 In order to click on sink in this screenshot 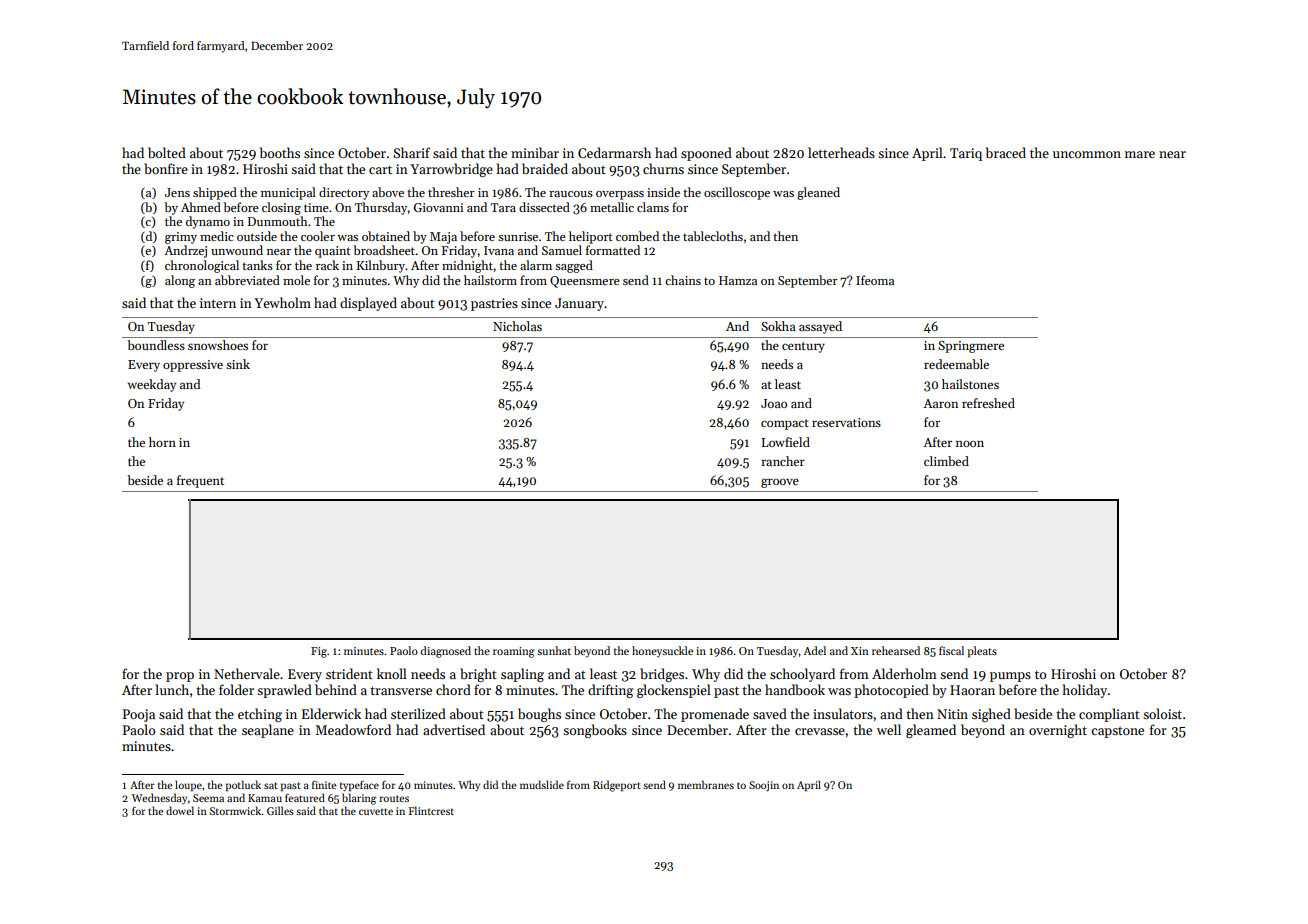, I will do `click(238, 364)`.
